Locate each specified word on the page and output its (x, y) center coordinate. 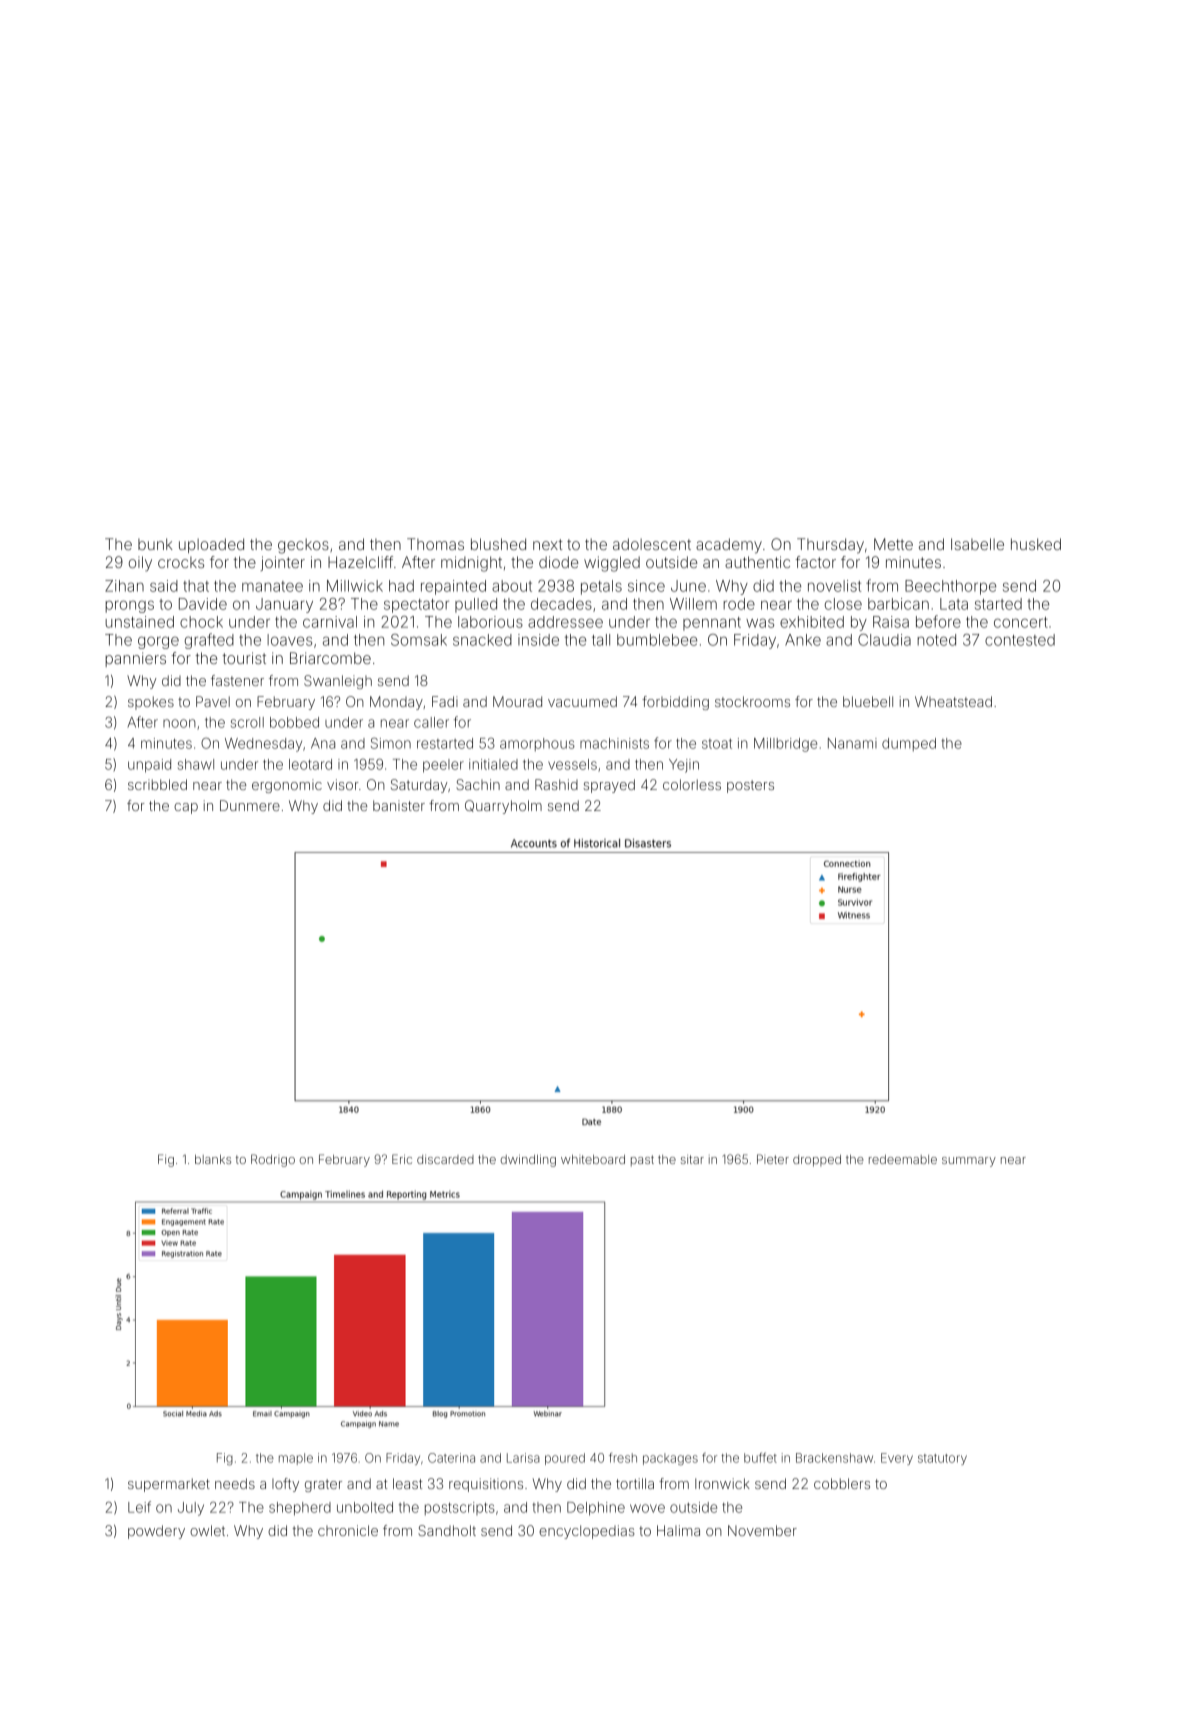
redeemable (903, 1159)
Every (897, 1459)
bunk (155, 544)
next (548, 544)
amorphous (537, 744)
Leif (139, 1507)
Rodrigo (273, 1160)
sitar (692, 1159)
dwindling (528, 1161)
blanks (213, 1159)
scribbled (157, 784)
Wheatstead (953, 701)
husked (1036, 544)
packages (670, 1459)
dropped (817, 1161)
